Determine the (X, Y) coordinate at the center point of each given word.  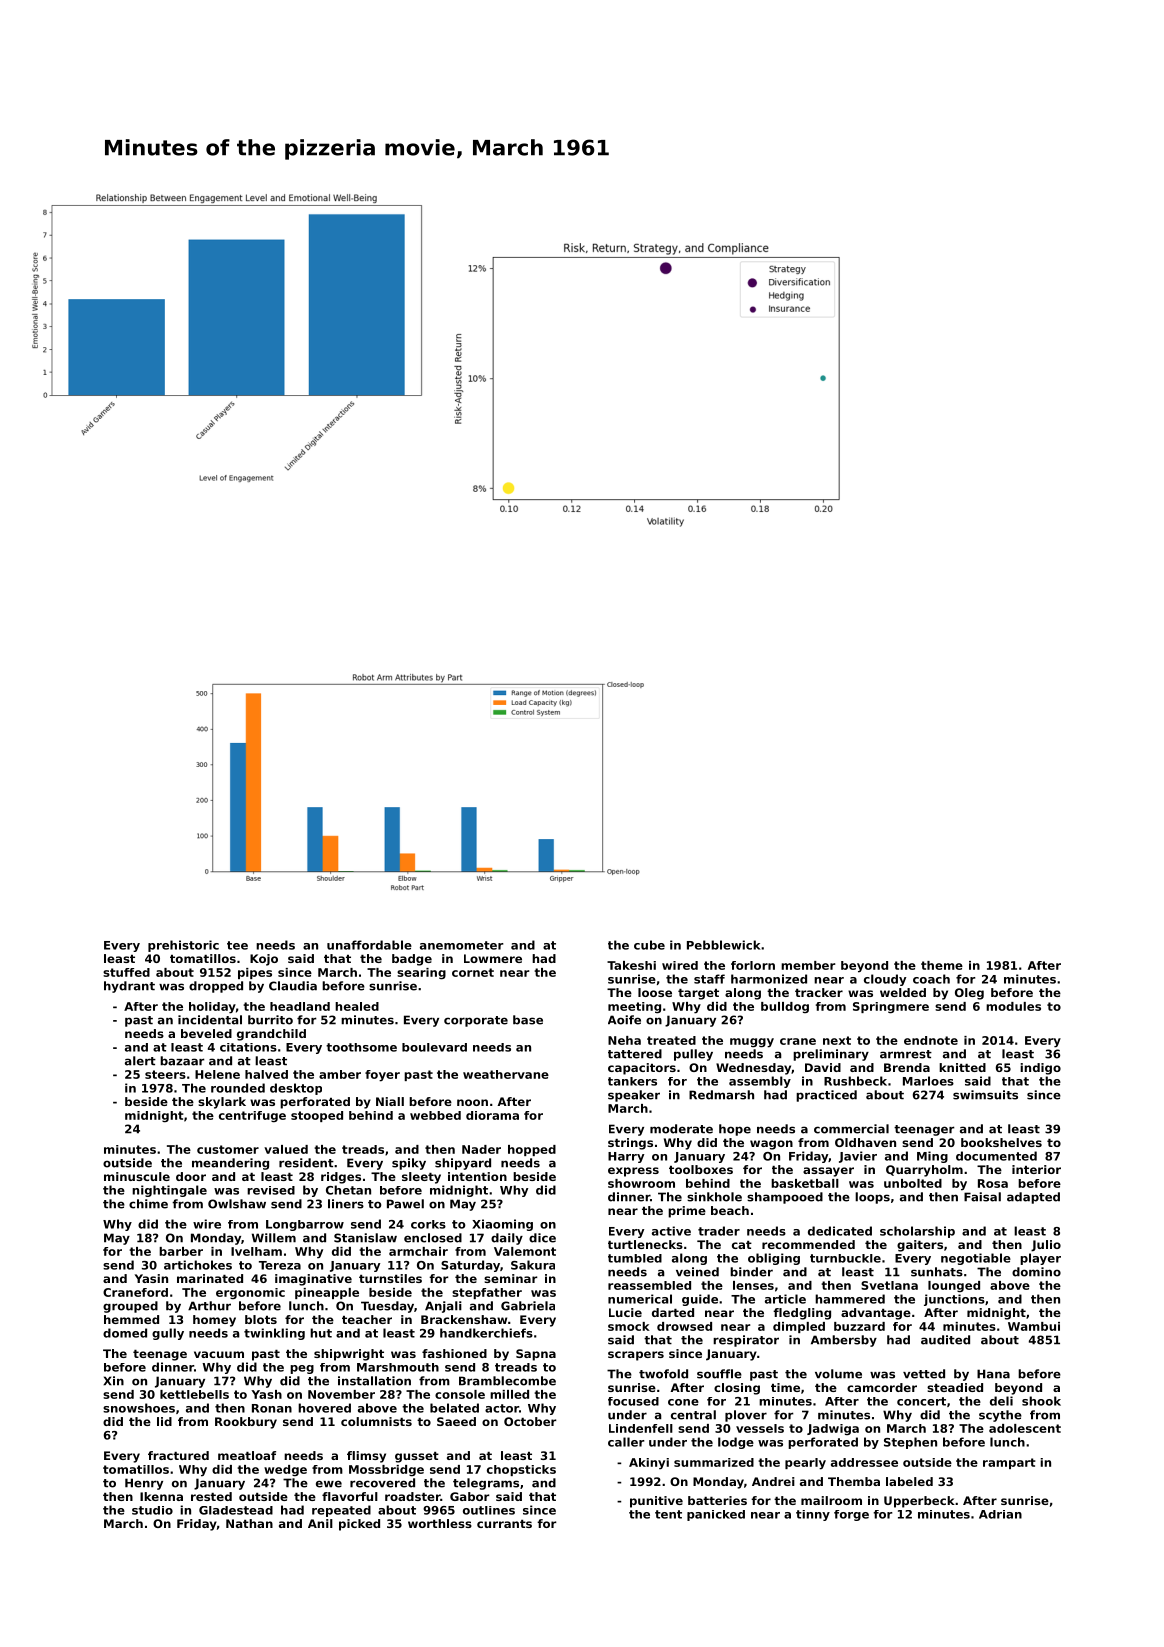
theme (942, 965)
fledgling (802, 1314)
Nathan (249, 1523)
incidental (210, 1020)
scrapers (636, 1356)
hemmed (131, 1319)
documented (996, 1156)
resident (306, 1163)
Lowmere (493, 958)
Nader (481, 1149)
